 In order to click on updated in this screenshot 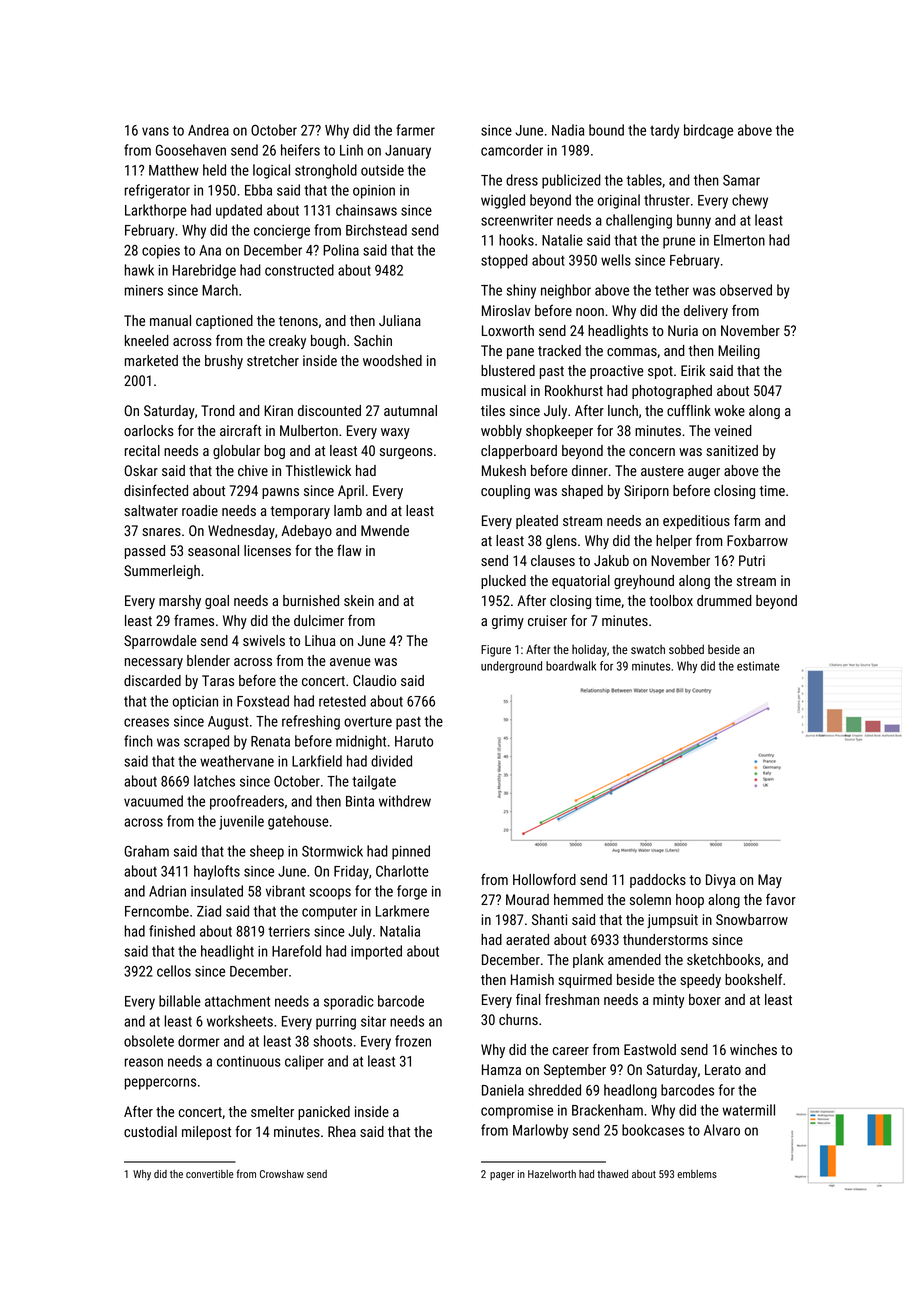, I will do `click(239, 211)`.
